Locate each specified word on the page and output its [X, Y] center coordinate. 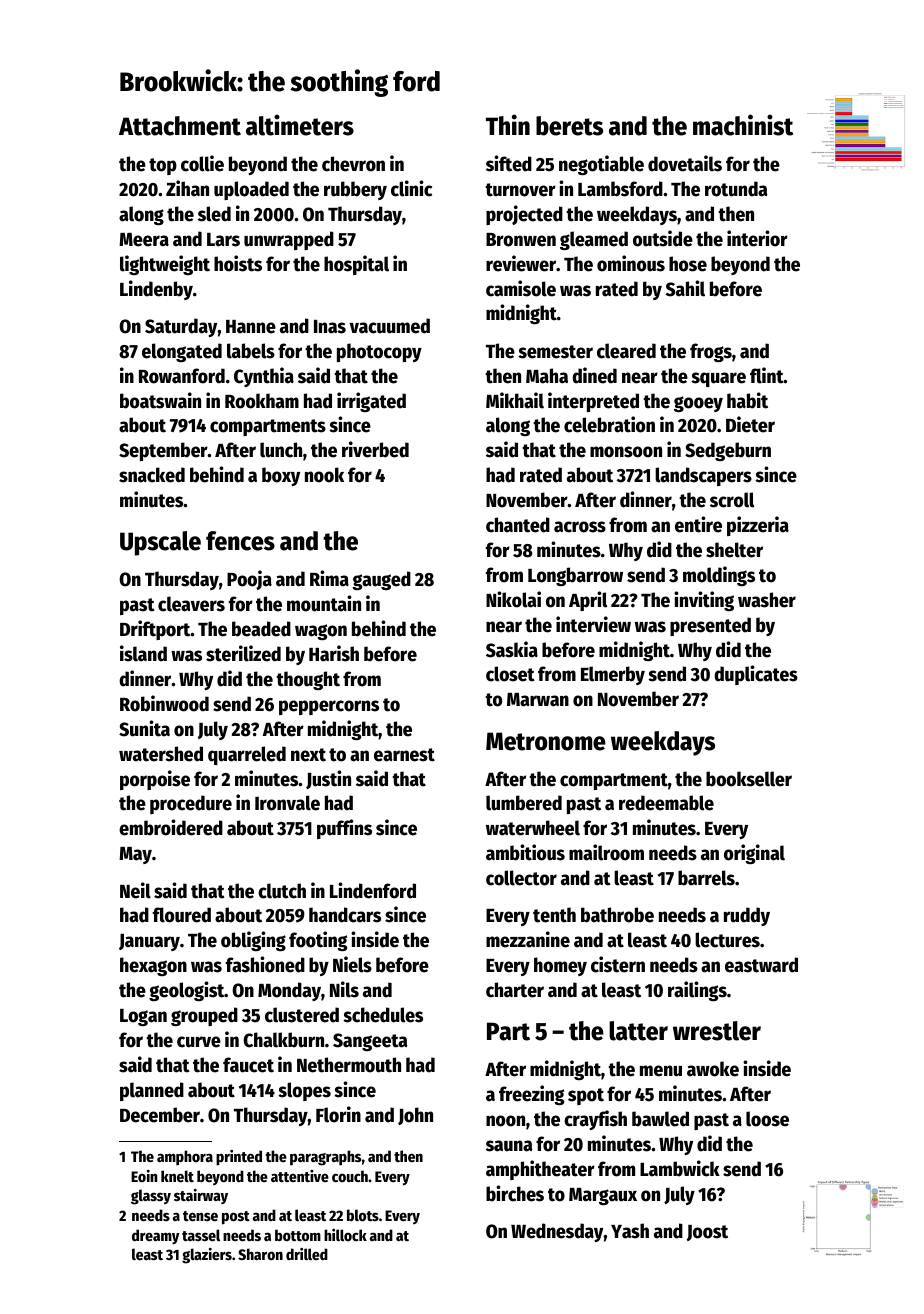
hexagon [153, 966]
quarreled [247, 755]
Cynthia [264, 377]
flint [767, 375]
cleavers [191, 604]
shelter [734, 550]
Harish [334, 653]
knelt [177, 1176]
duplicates [756, 675]
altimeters [300, 125]
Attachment [180, 126]
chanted [518, 525]
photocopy [379, 352]
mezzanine [528, 939]
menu [661, 1071]
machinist [743, 125]
